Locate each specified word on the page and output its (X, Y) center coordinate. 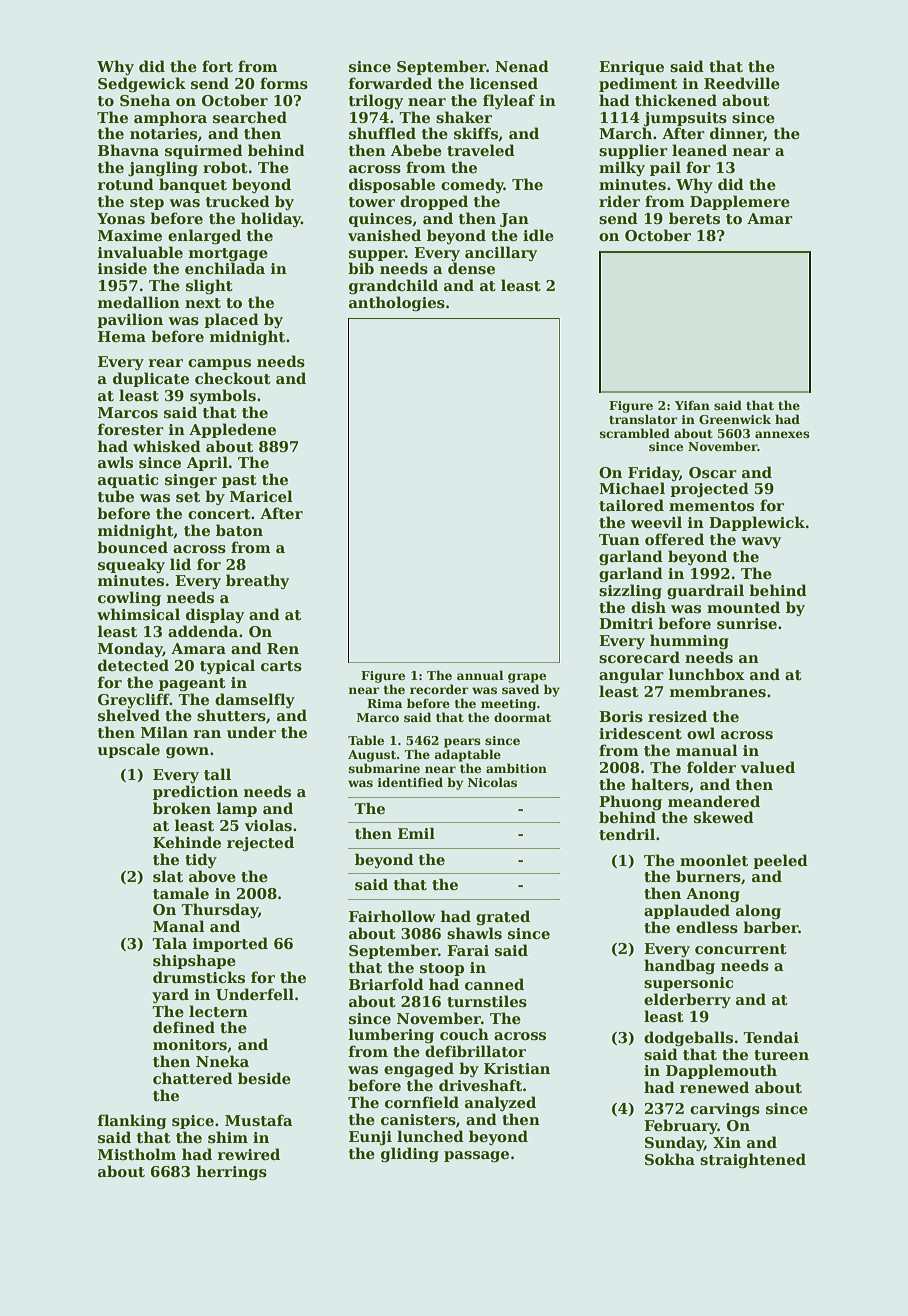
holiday (271, 219)
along (758, 912)
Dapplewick (757, 523)
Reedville (742, 83)
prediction (195, 792)
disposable (392, 185)
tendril (627, 834)
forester (131, 429)
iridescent (640, 733)
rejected (260, 843)
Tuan (619, 539)
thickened (676, 100)
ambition (516, 768)
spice (193, 1122)
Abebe (416, 150)
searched (250, 117)
